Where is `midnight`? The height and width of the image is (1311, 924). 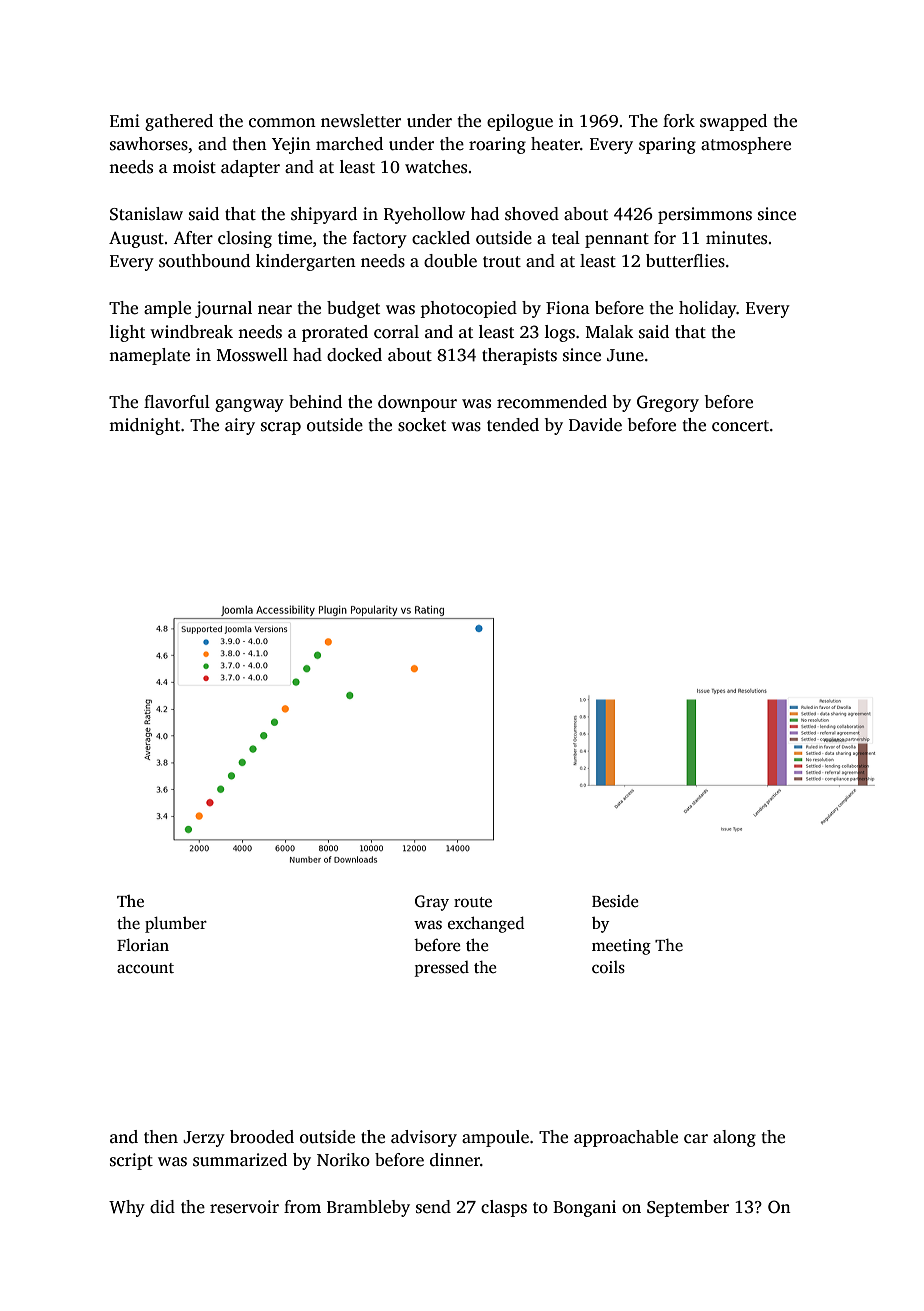 midnight is located at coordinates (144, 426).
